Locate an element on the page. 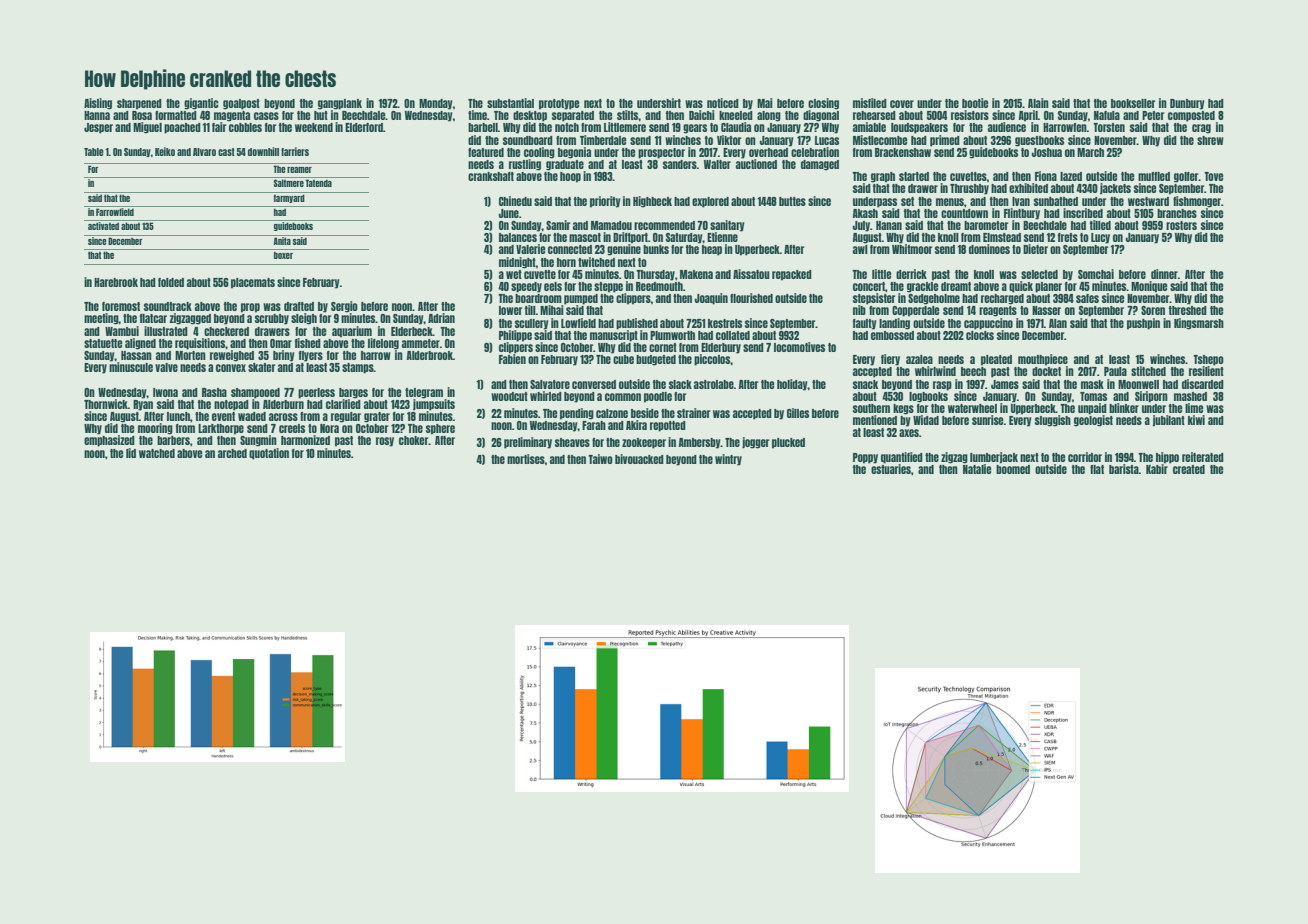 This image has width=1308, height=924. noticed is located at coordinates (723, 103).
